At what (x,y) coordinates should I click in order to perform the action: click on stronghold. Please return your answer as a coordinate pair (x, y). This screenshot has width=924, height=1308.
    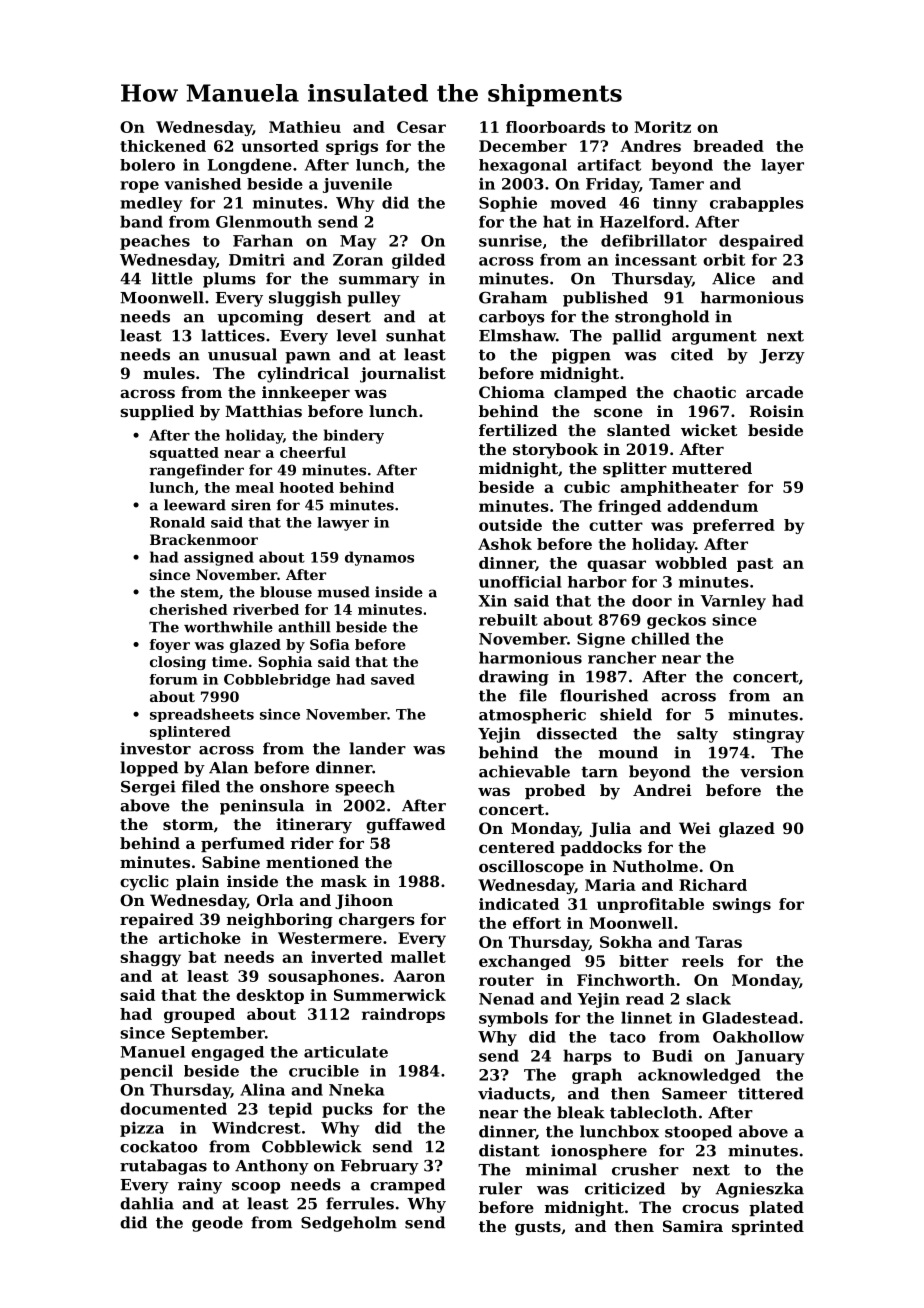
    Looking at the image, I should click on (662, 318).
